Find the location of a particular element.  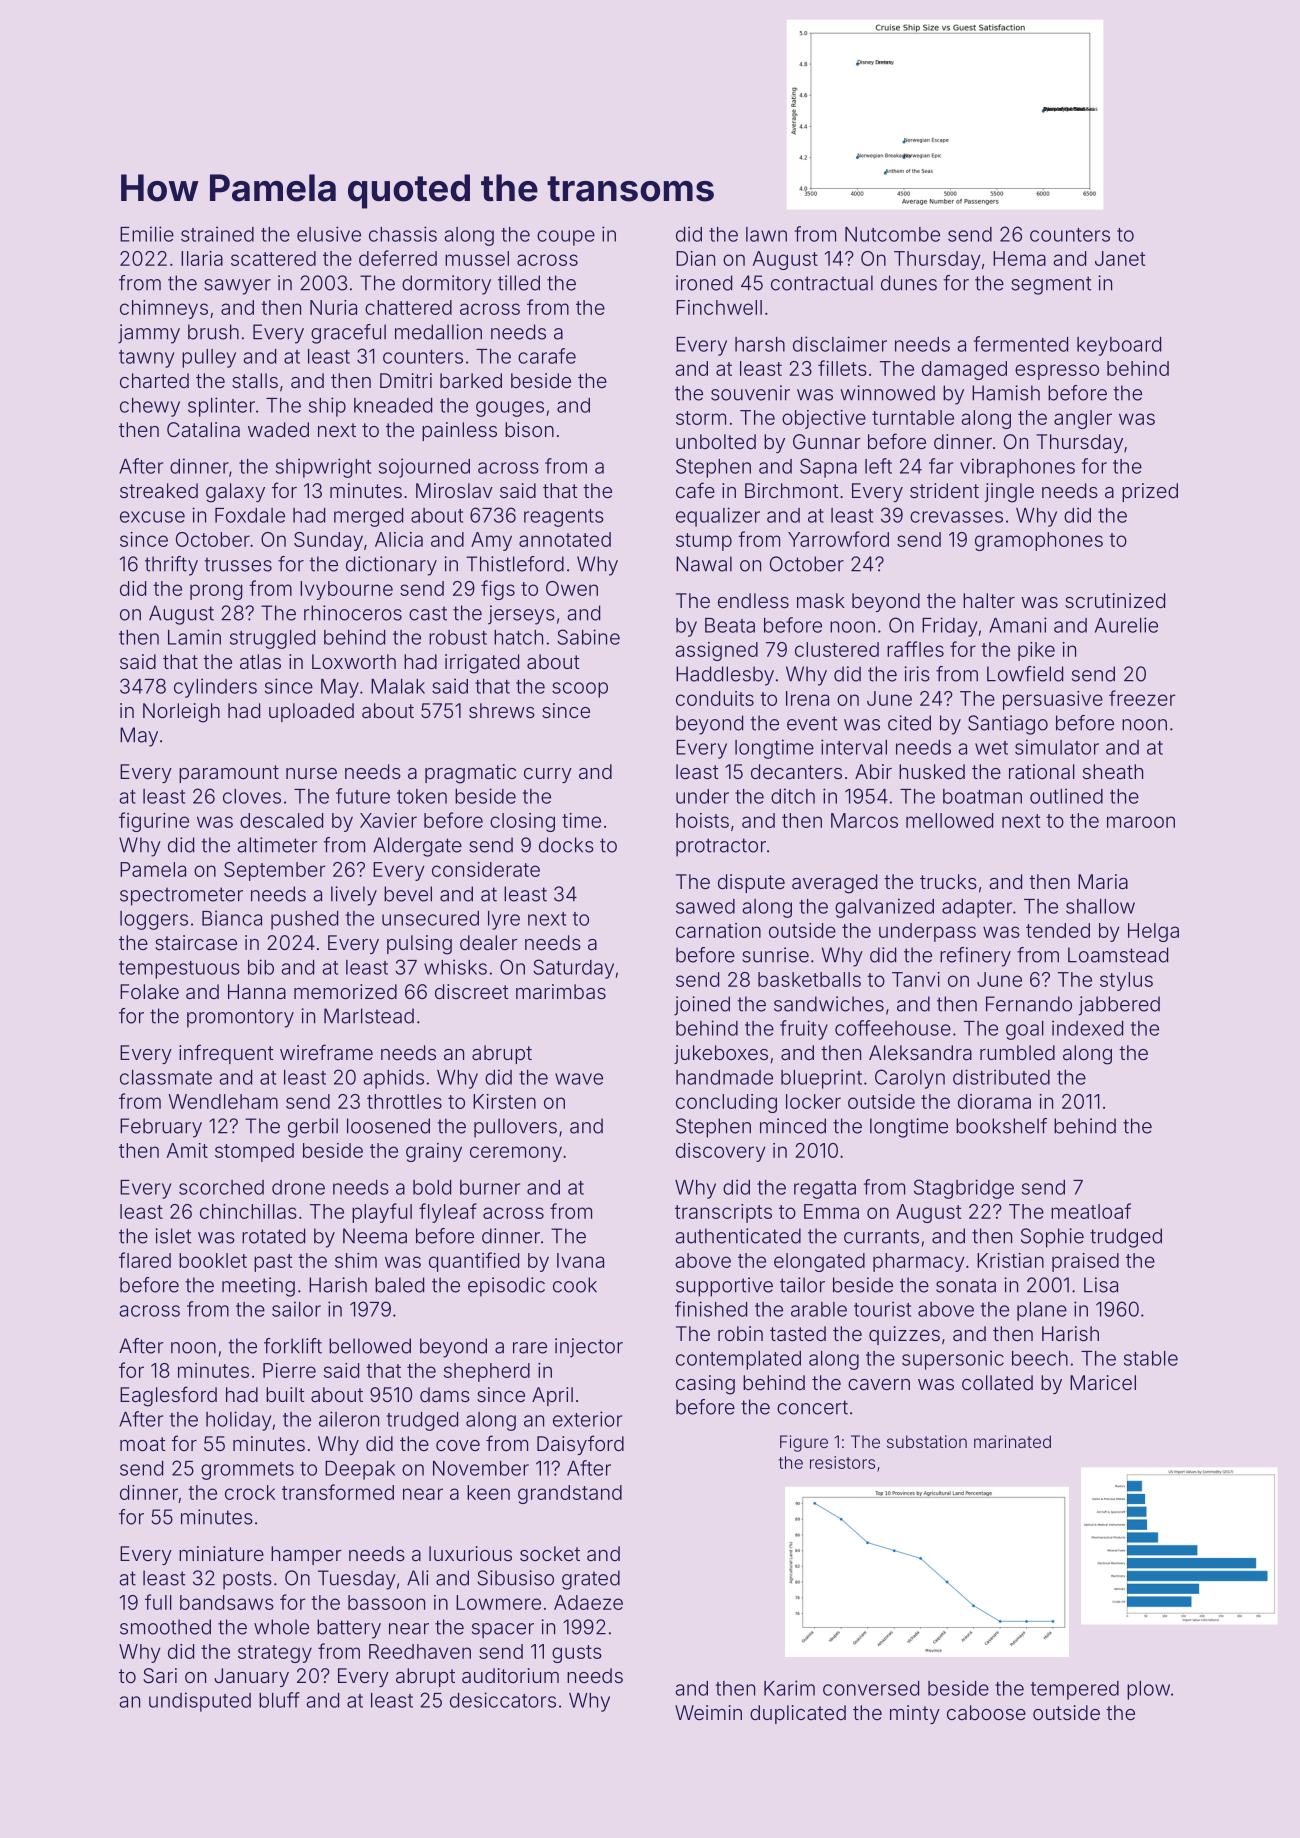

storm is located at coordinates (701, 418).
